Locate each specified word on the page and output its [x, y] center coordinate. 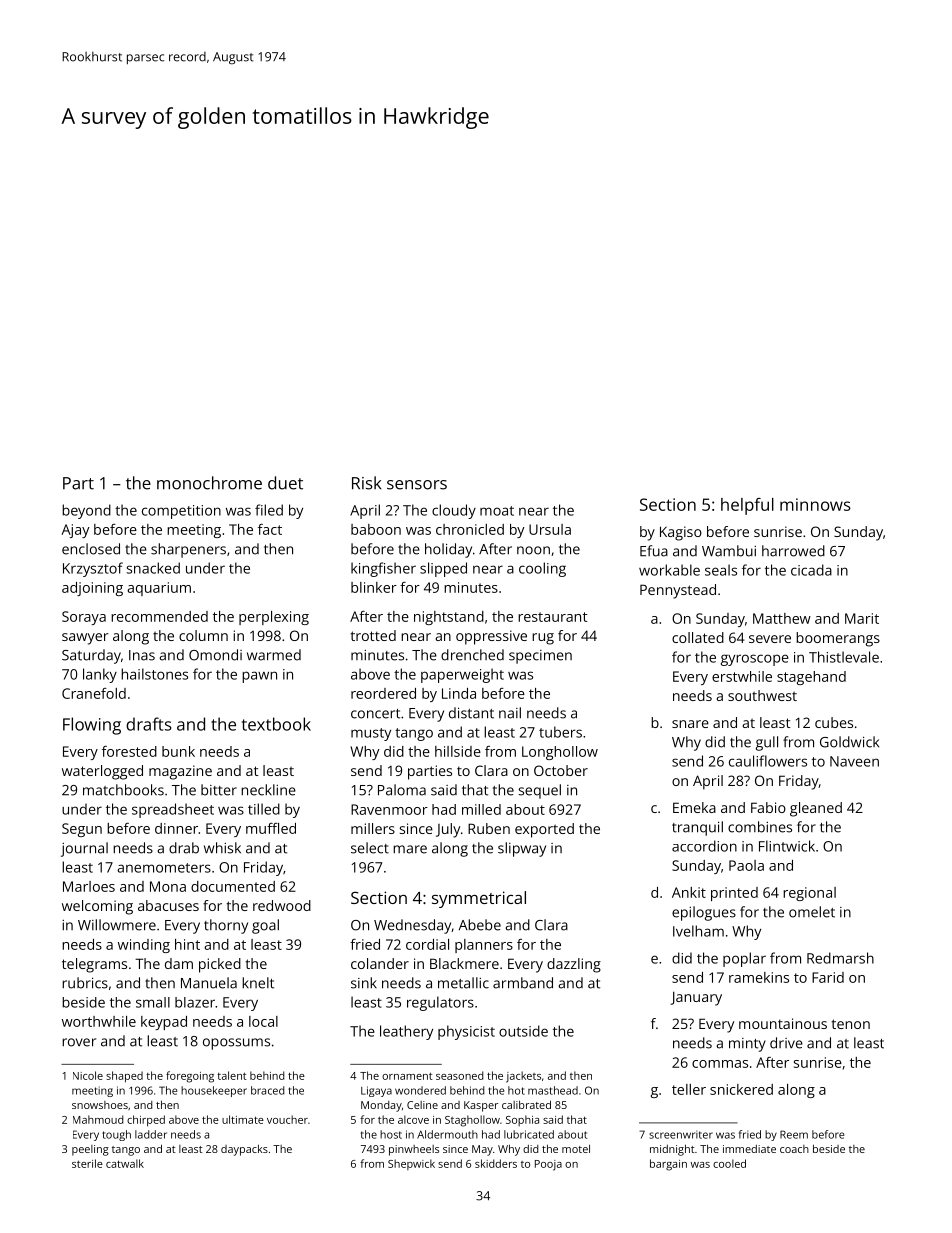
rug [543, 639]
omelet [812, 912]
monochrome [209, 483]
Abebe [480, 925]
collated [698, 637]
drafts [148, 724]
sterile [87, 1163]
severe [770, 639]
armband [523, 983]
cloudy [454, 511]
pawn [259, 677]
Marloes [89, 886]
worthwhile [99, 1021]
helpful [747, 506]
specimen [540, 657]
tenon [850, 1024]
